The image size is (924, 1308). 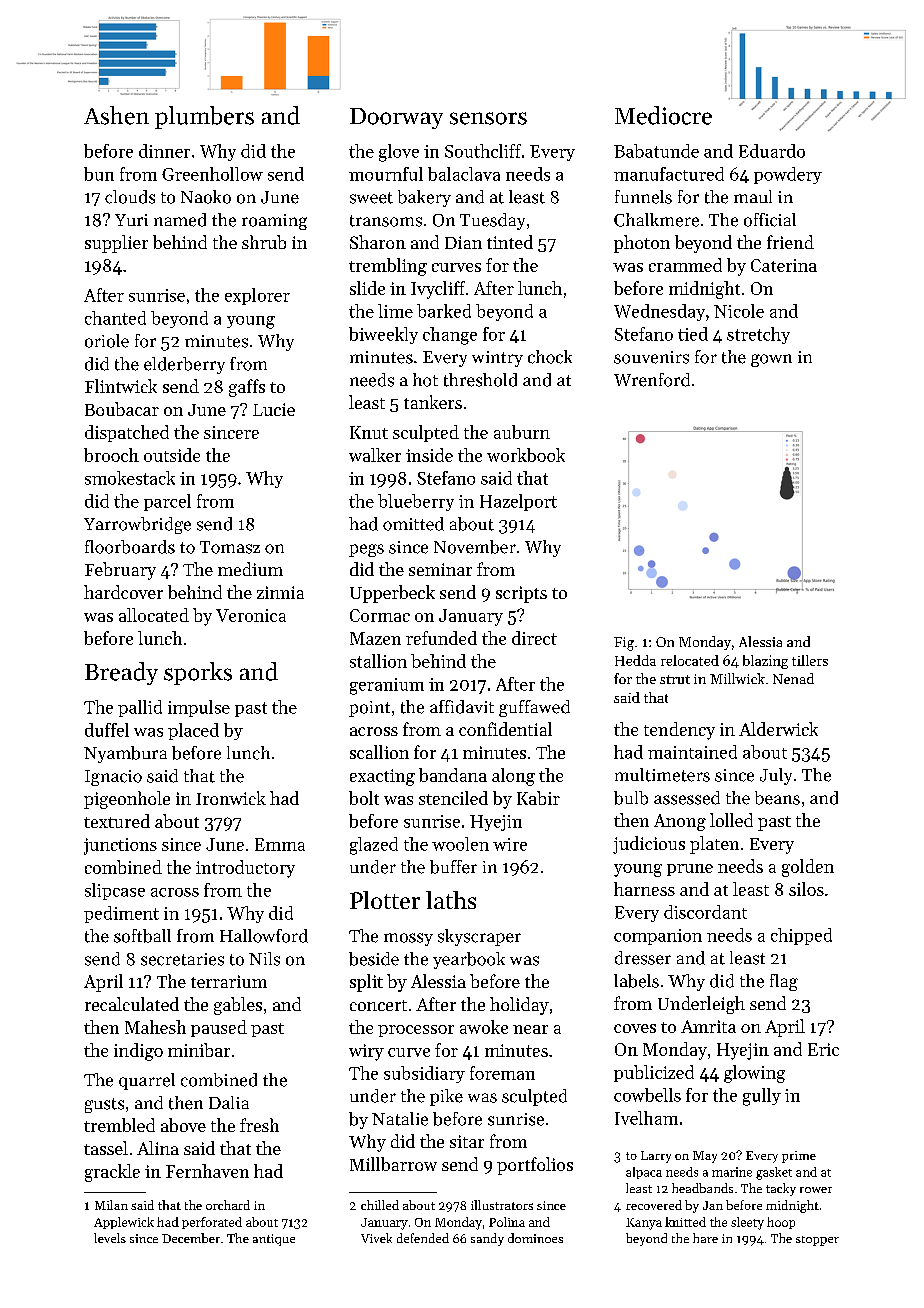 I want to click on scallion, so click(x=379, y=752).
